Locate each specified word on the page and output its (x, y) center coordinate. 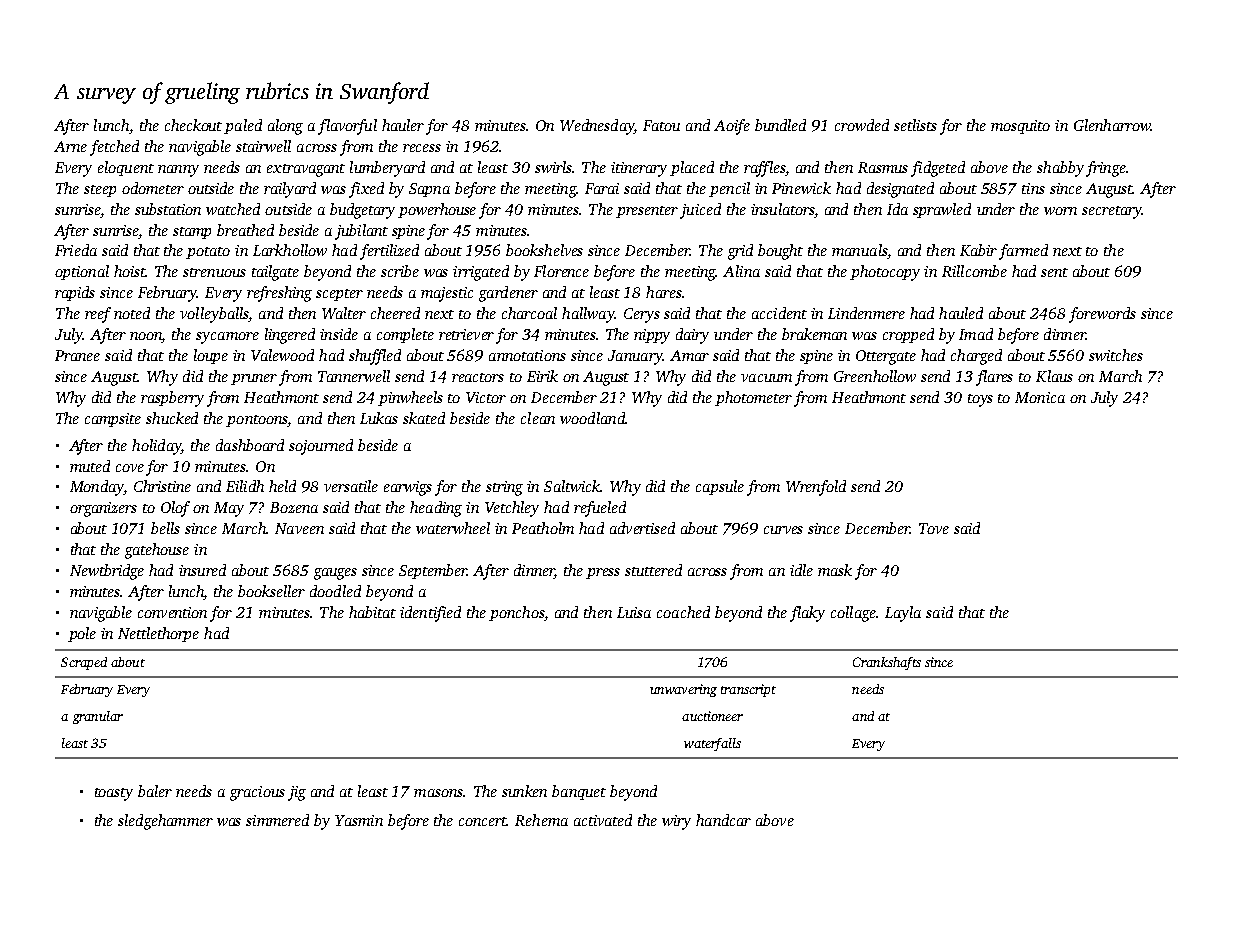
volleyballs (214, 315)
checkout (193, 125)
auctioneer (712, 716)
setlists (915, 125)
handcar (723, 820)
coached (683, 612)
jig (297, 793)
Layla (903, 614)
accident (779, 313)
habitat (372, 612)
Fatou (661, 125)
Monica (1040, 397)
